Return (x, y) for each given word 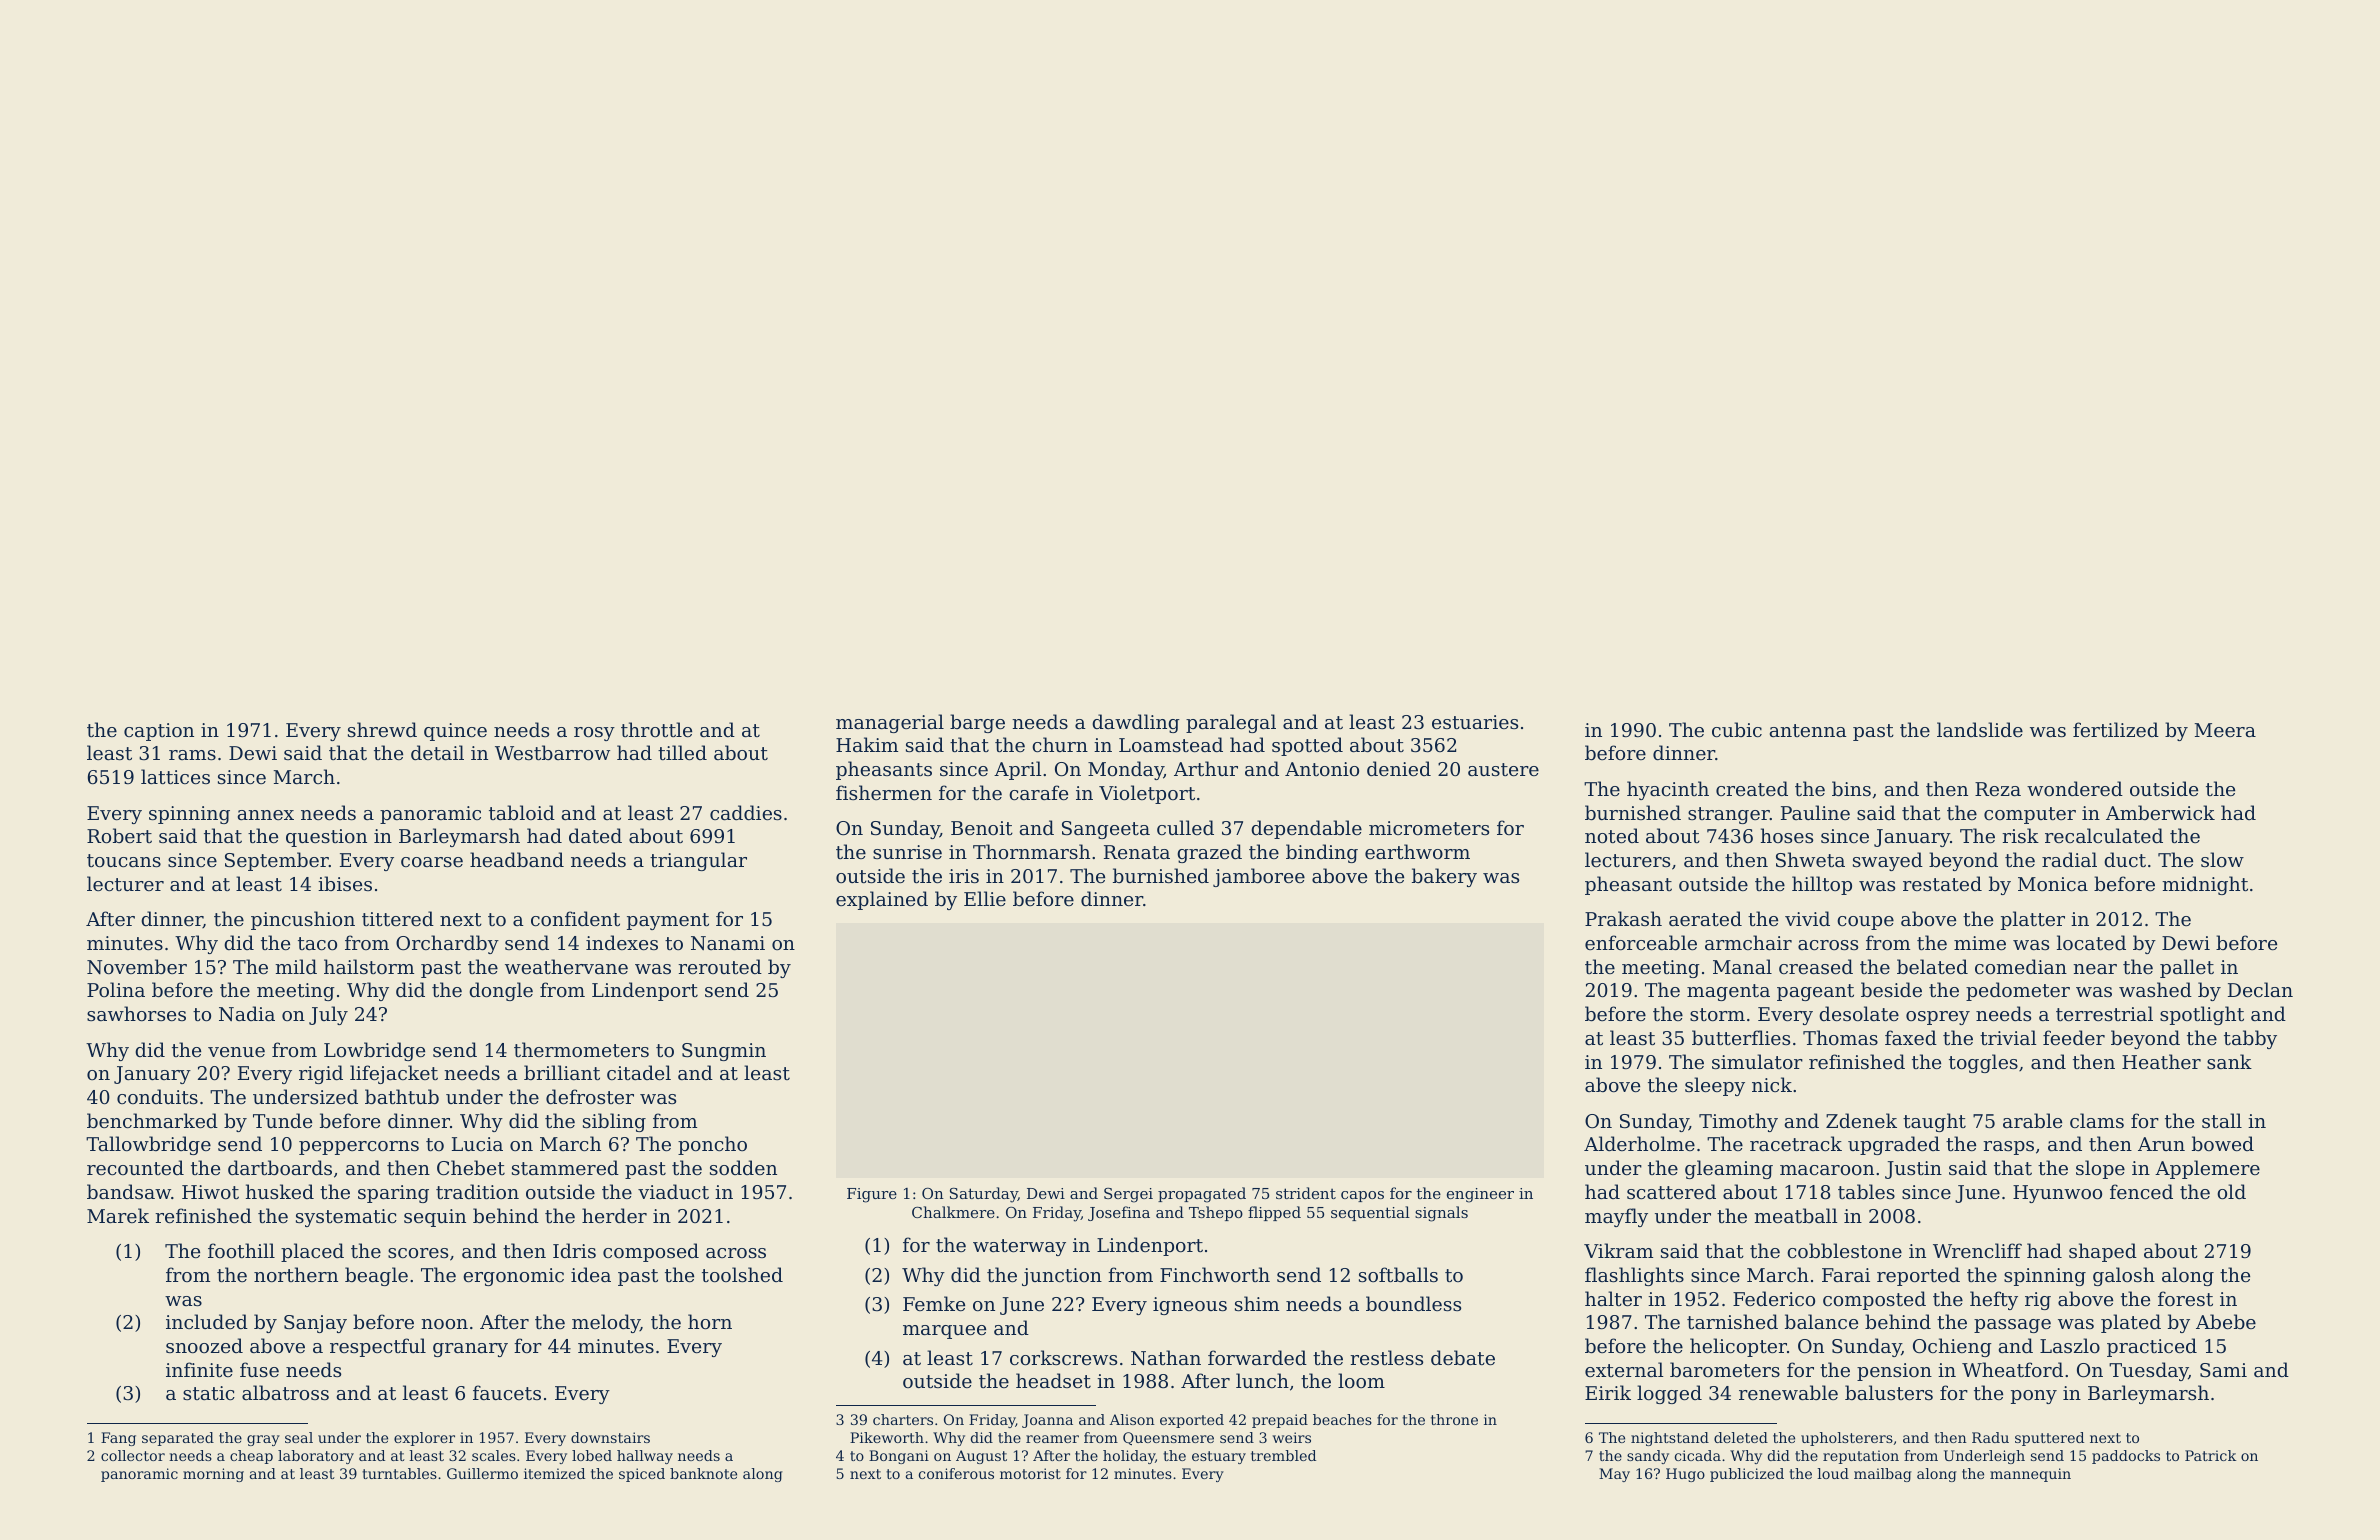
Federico (1774, 1298)
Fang (118, 1439)
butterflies (1741, 1037)
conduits (157, 1096)
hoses (1787, 835)
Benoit (982, 828)
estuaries (1475, 722)
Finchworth (1215, 1274)
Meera (2225, 730)
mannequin (2030, 1475)
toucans (124, 860)
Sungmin (724, 1052)
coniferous (956, 1473)
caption (159, 732)
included (207, 1321)
